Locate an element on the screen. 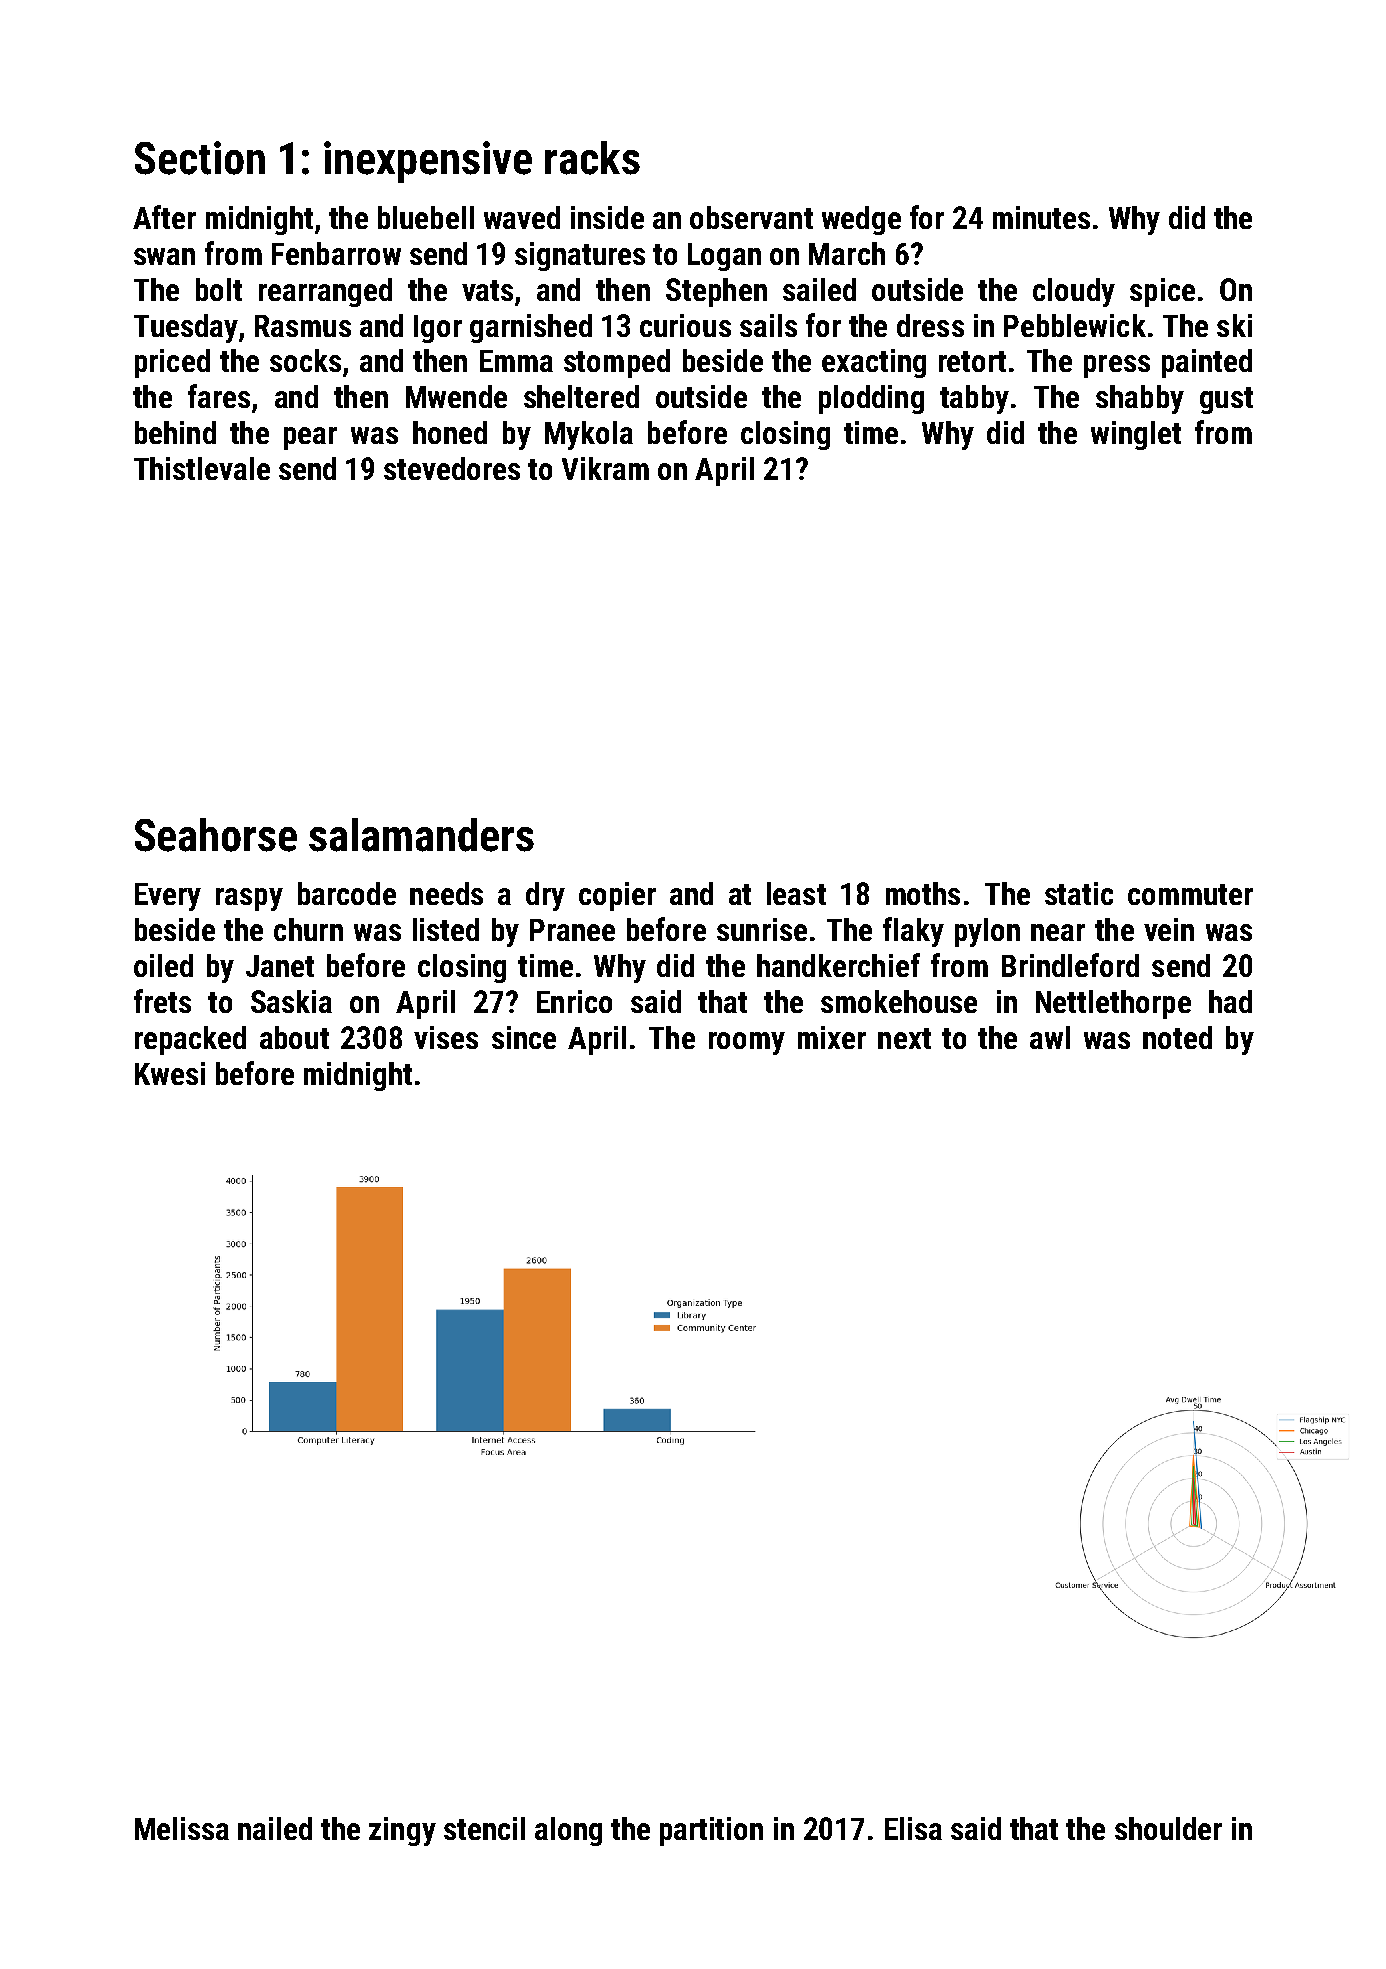 Image resolution: width=1386 pixels, height=1969 pixels. zingy is located at coordinates (402, 1831).
